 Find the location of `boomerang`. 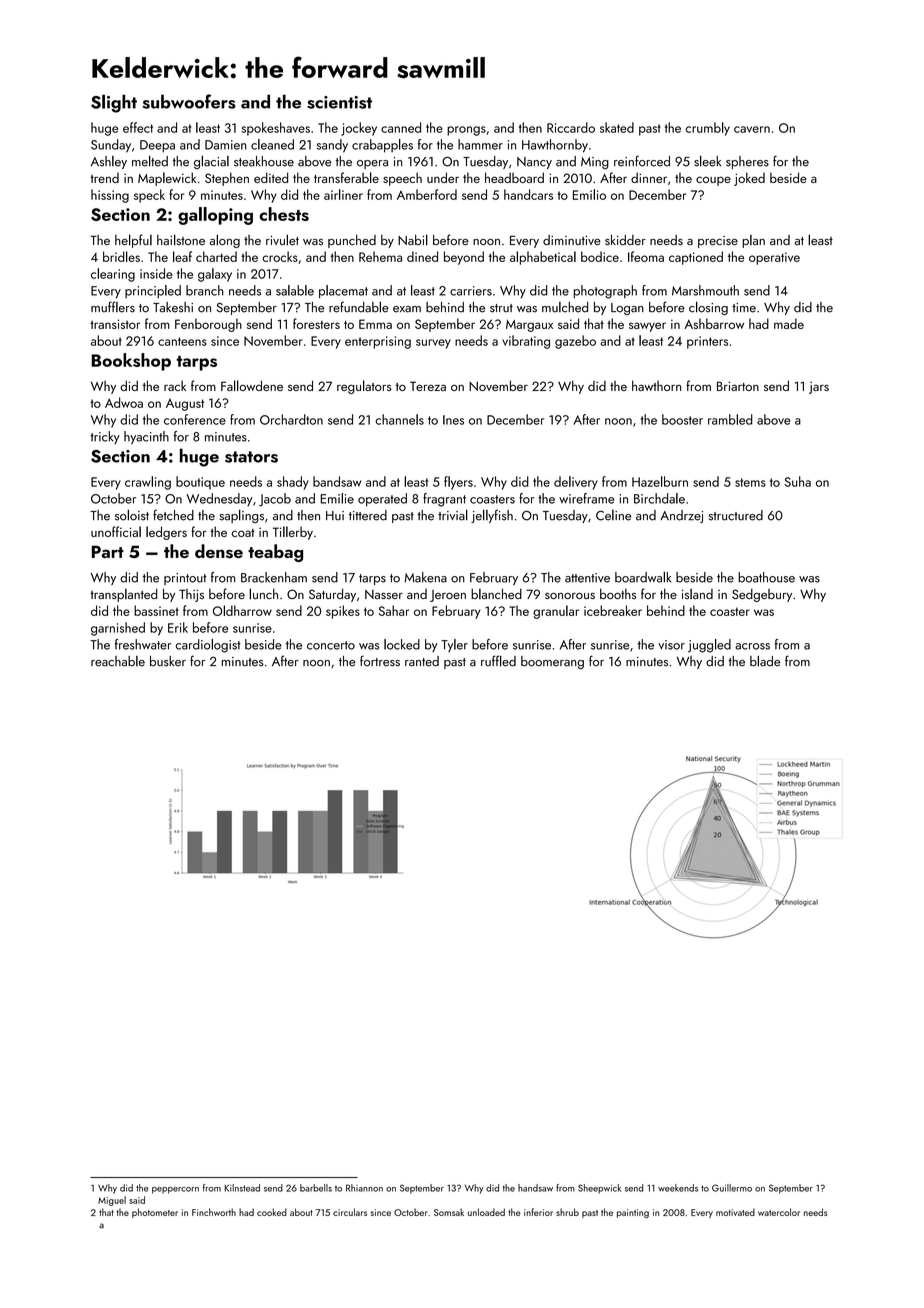

boomerang is located at coordinates (552, 662).
